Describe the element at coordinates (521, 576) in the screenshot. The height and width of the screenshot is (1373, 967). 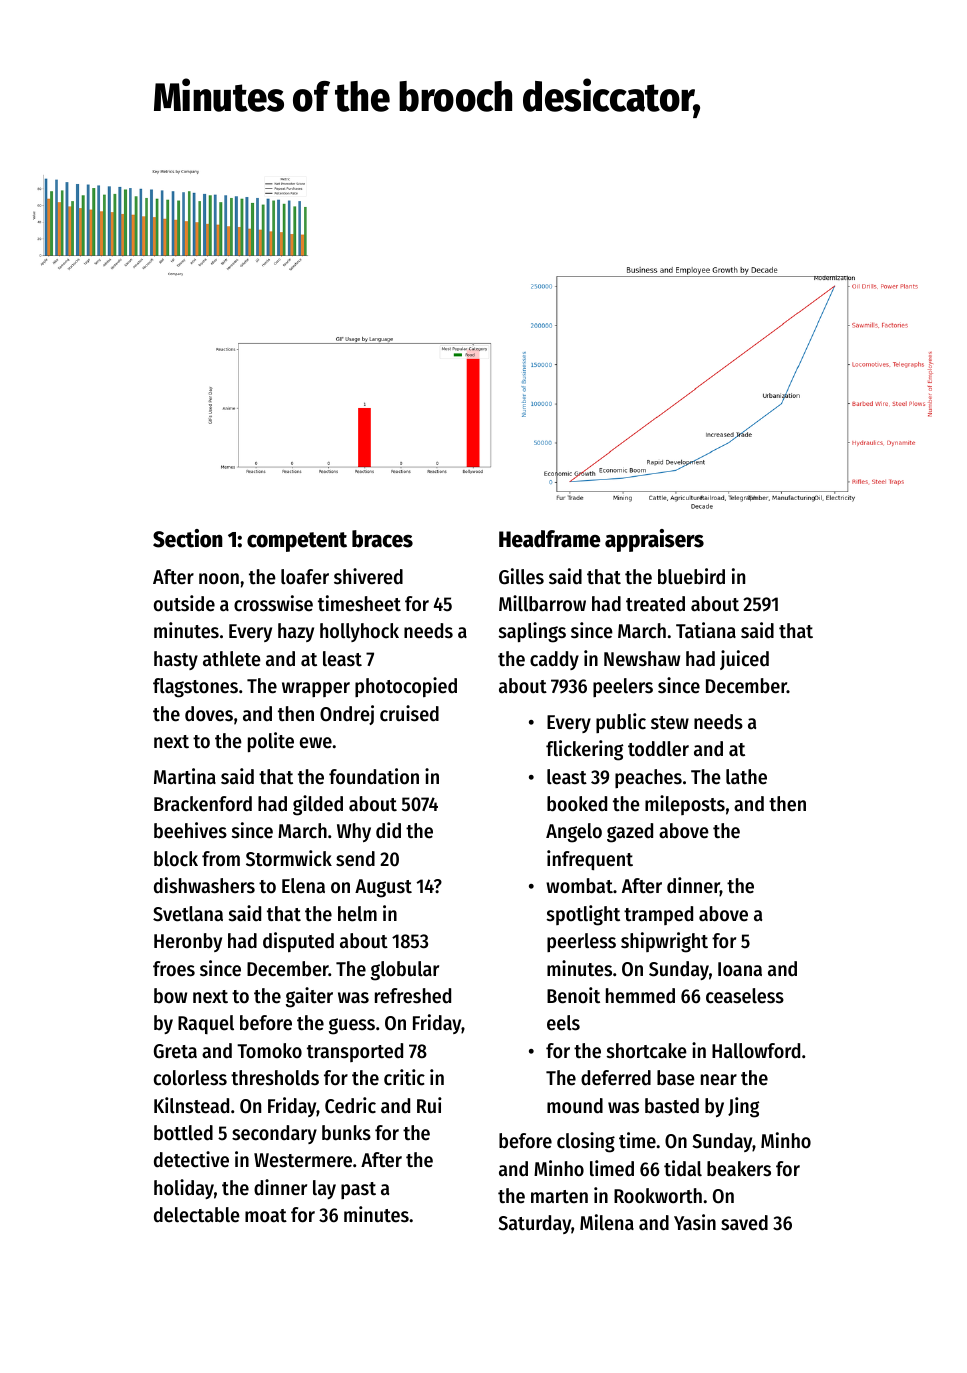
I see `Gilles` at that location.
